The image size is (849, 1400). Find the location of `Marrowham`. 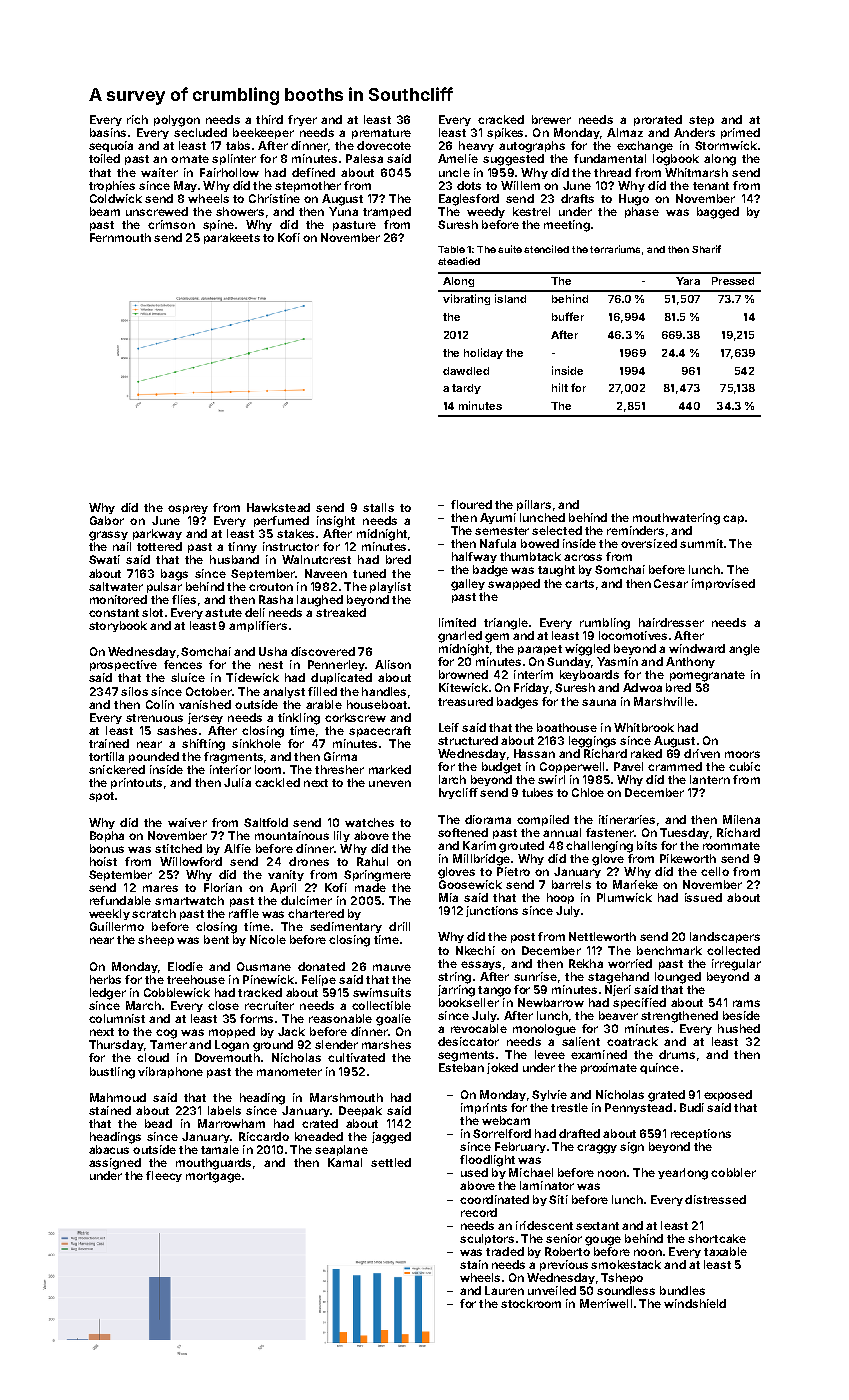

Marrowham is located at coordinates (231, 1123).
